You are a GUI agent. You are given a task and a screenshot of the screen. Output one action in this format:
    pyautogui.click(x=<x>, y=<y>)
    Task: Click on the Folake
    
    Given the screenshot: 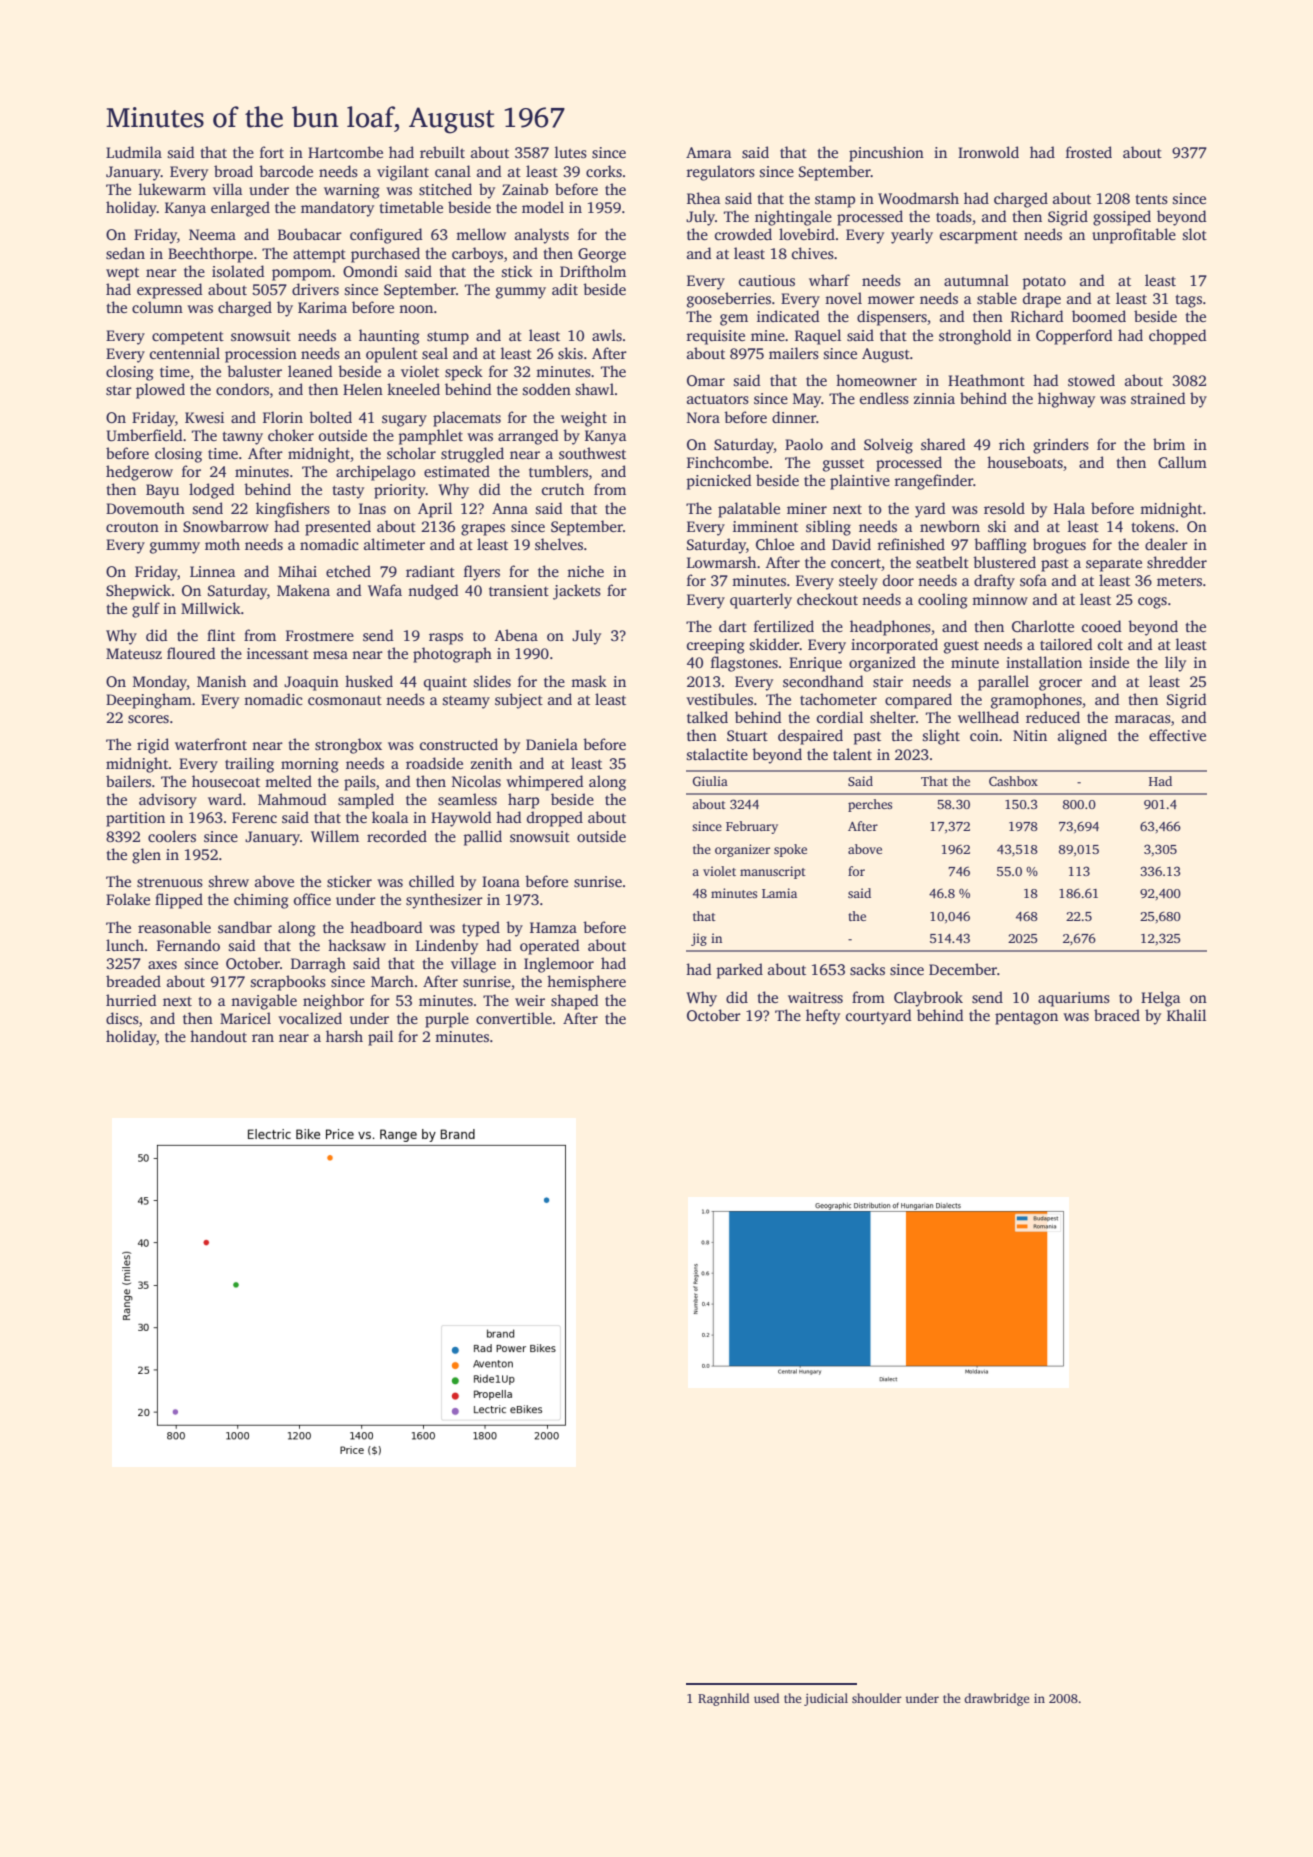 What is the action you would take?
    pyautogui.click(x=128, y=899)
